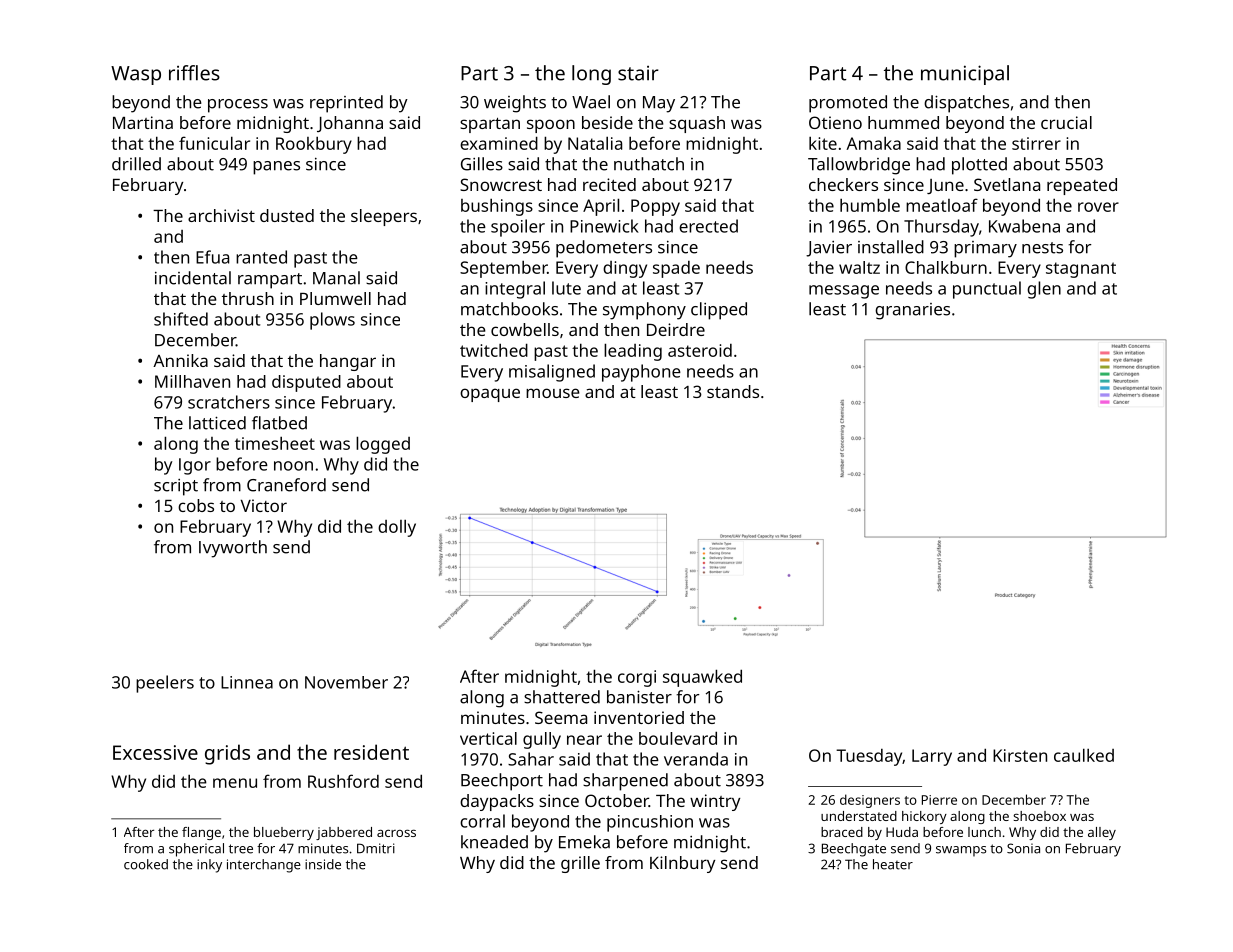 Image resolution: width=1233 pixels, height=952 pixels. Describe the element at coordinates (702, 678) in the screenshot. I see `squawked` at that location.
